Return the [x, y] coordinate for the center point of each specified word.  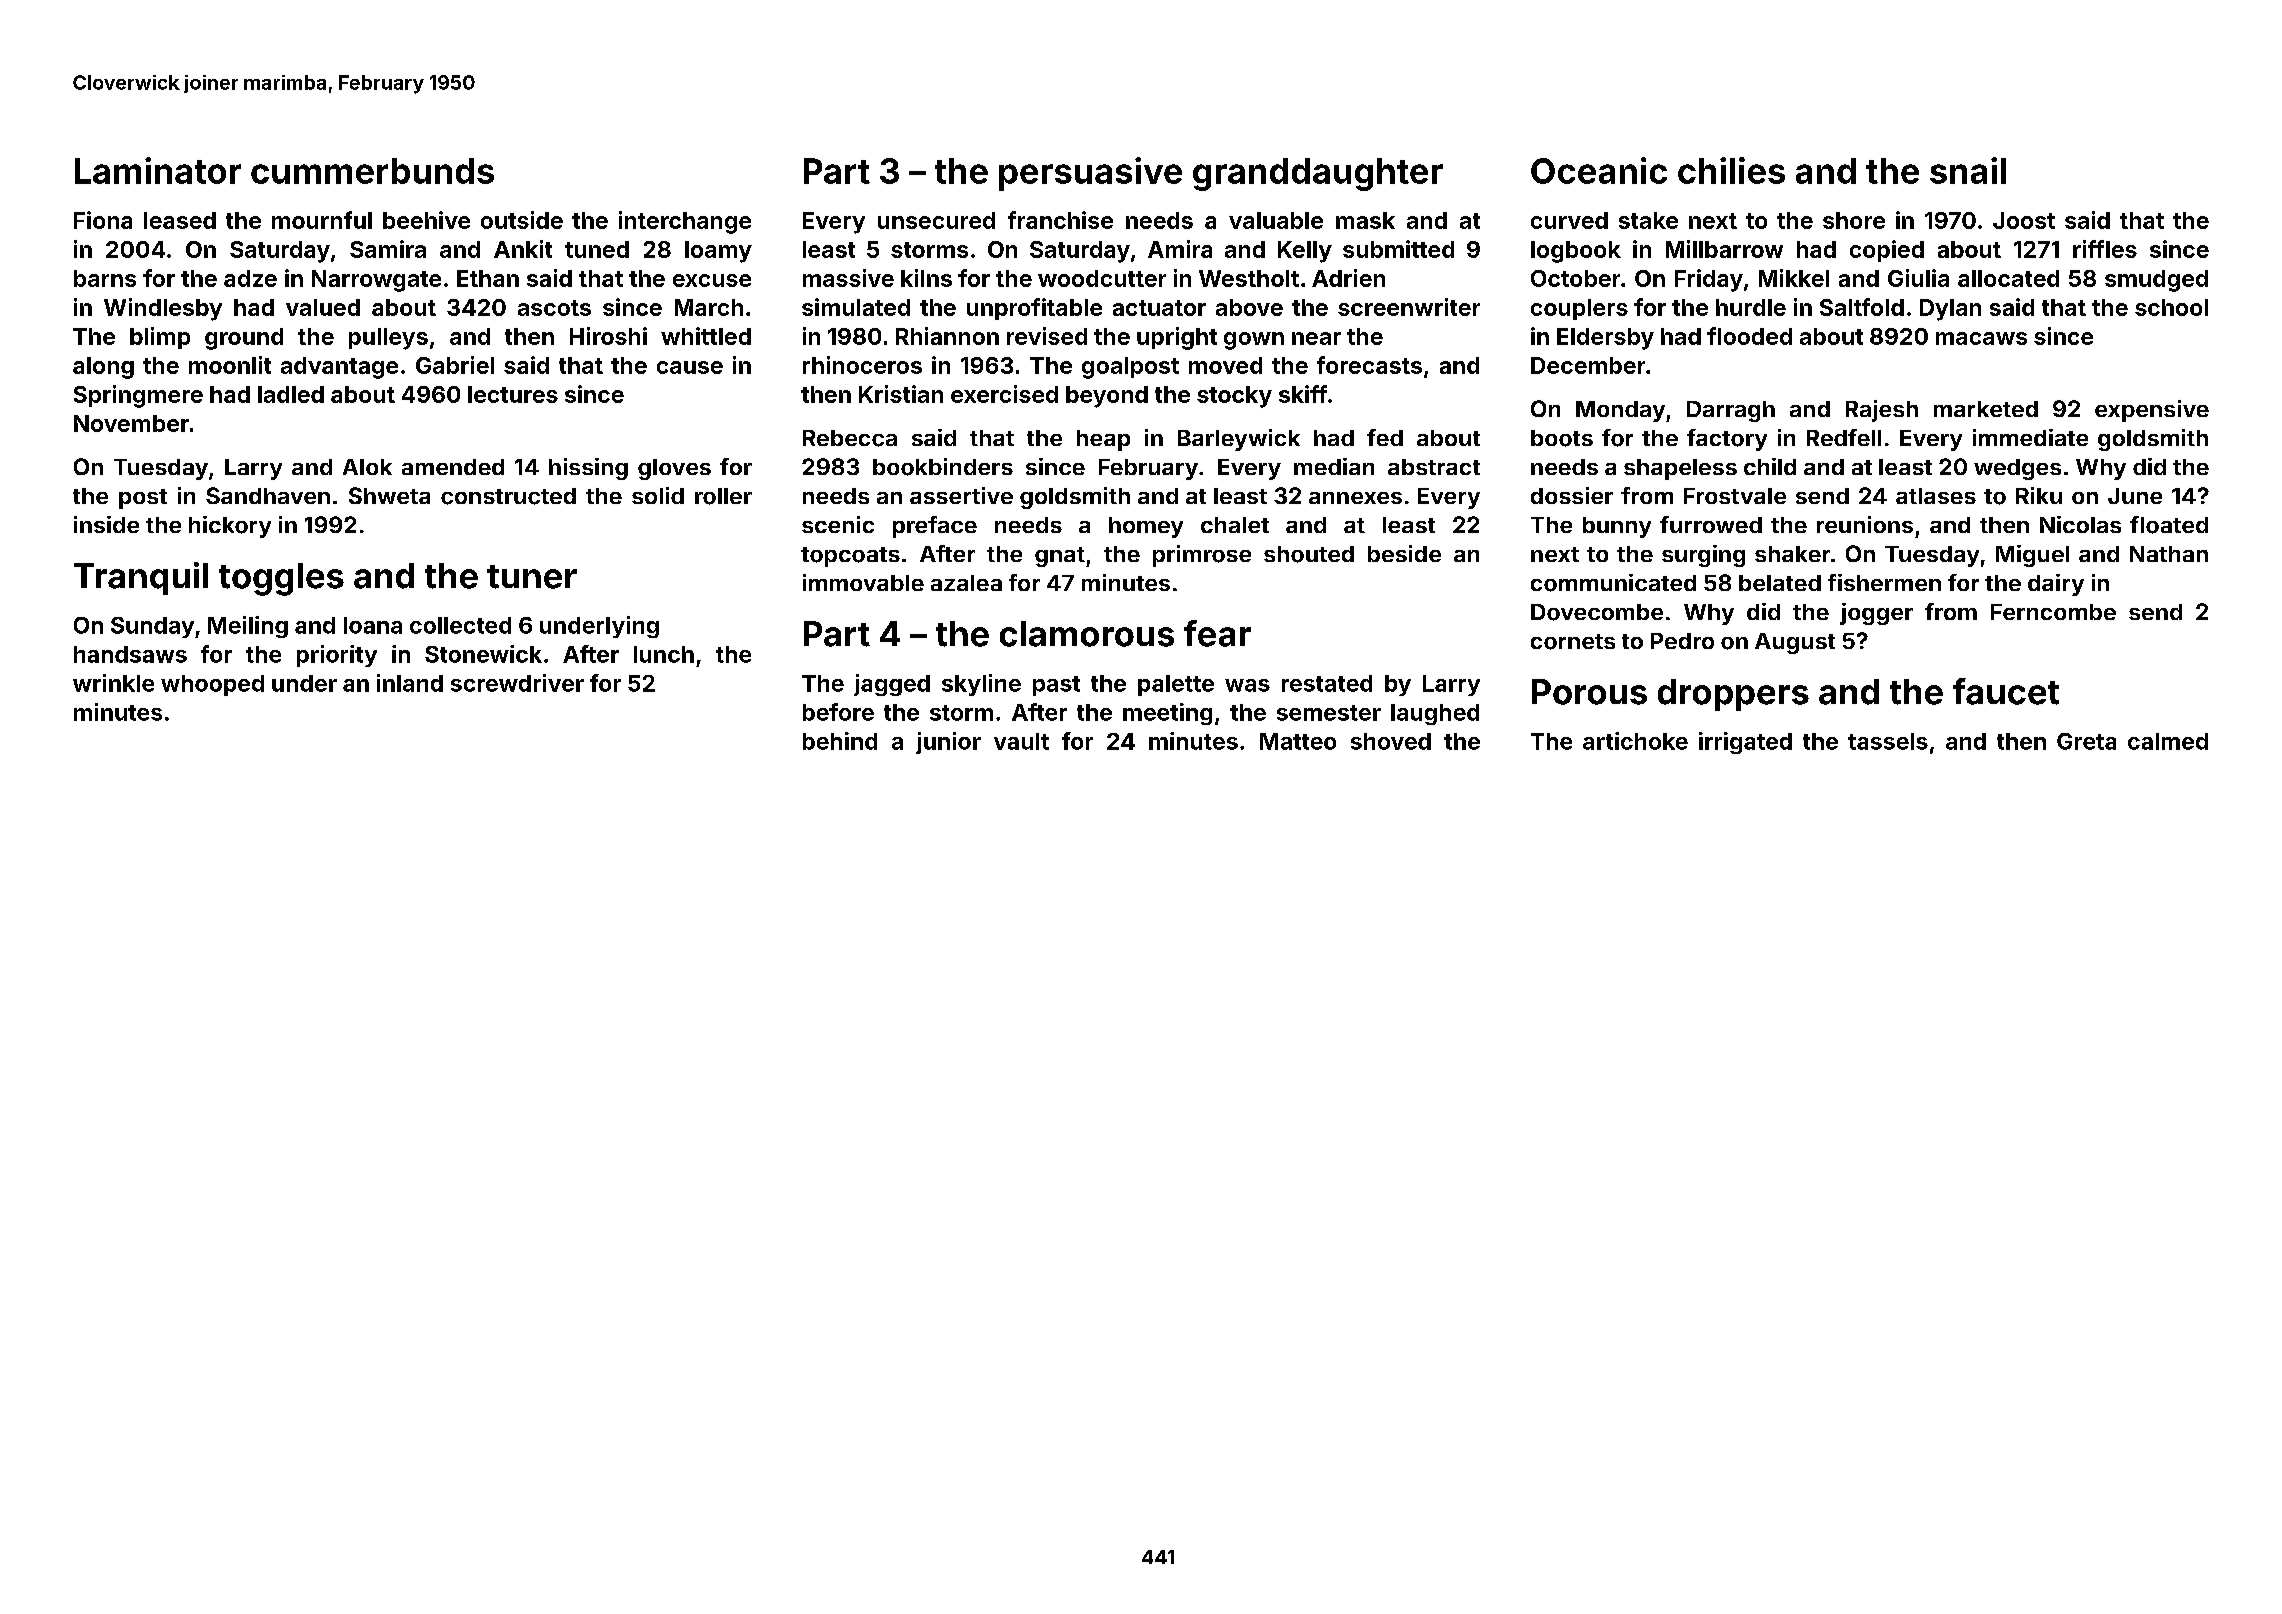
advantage [339, 368]
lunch [664, 654]
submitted [1398, 249]
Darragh [1731, 411]
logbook [1576, 252]
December [1588, 365]
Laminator [158, 170]
